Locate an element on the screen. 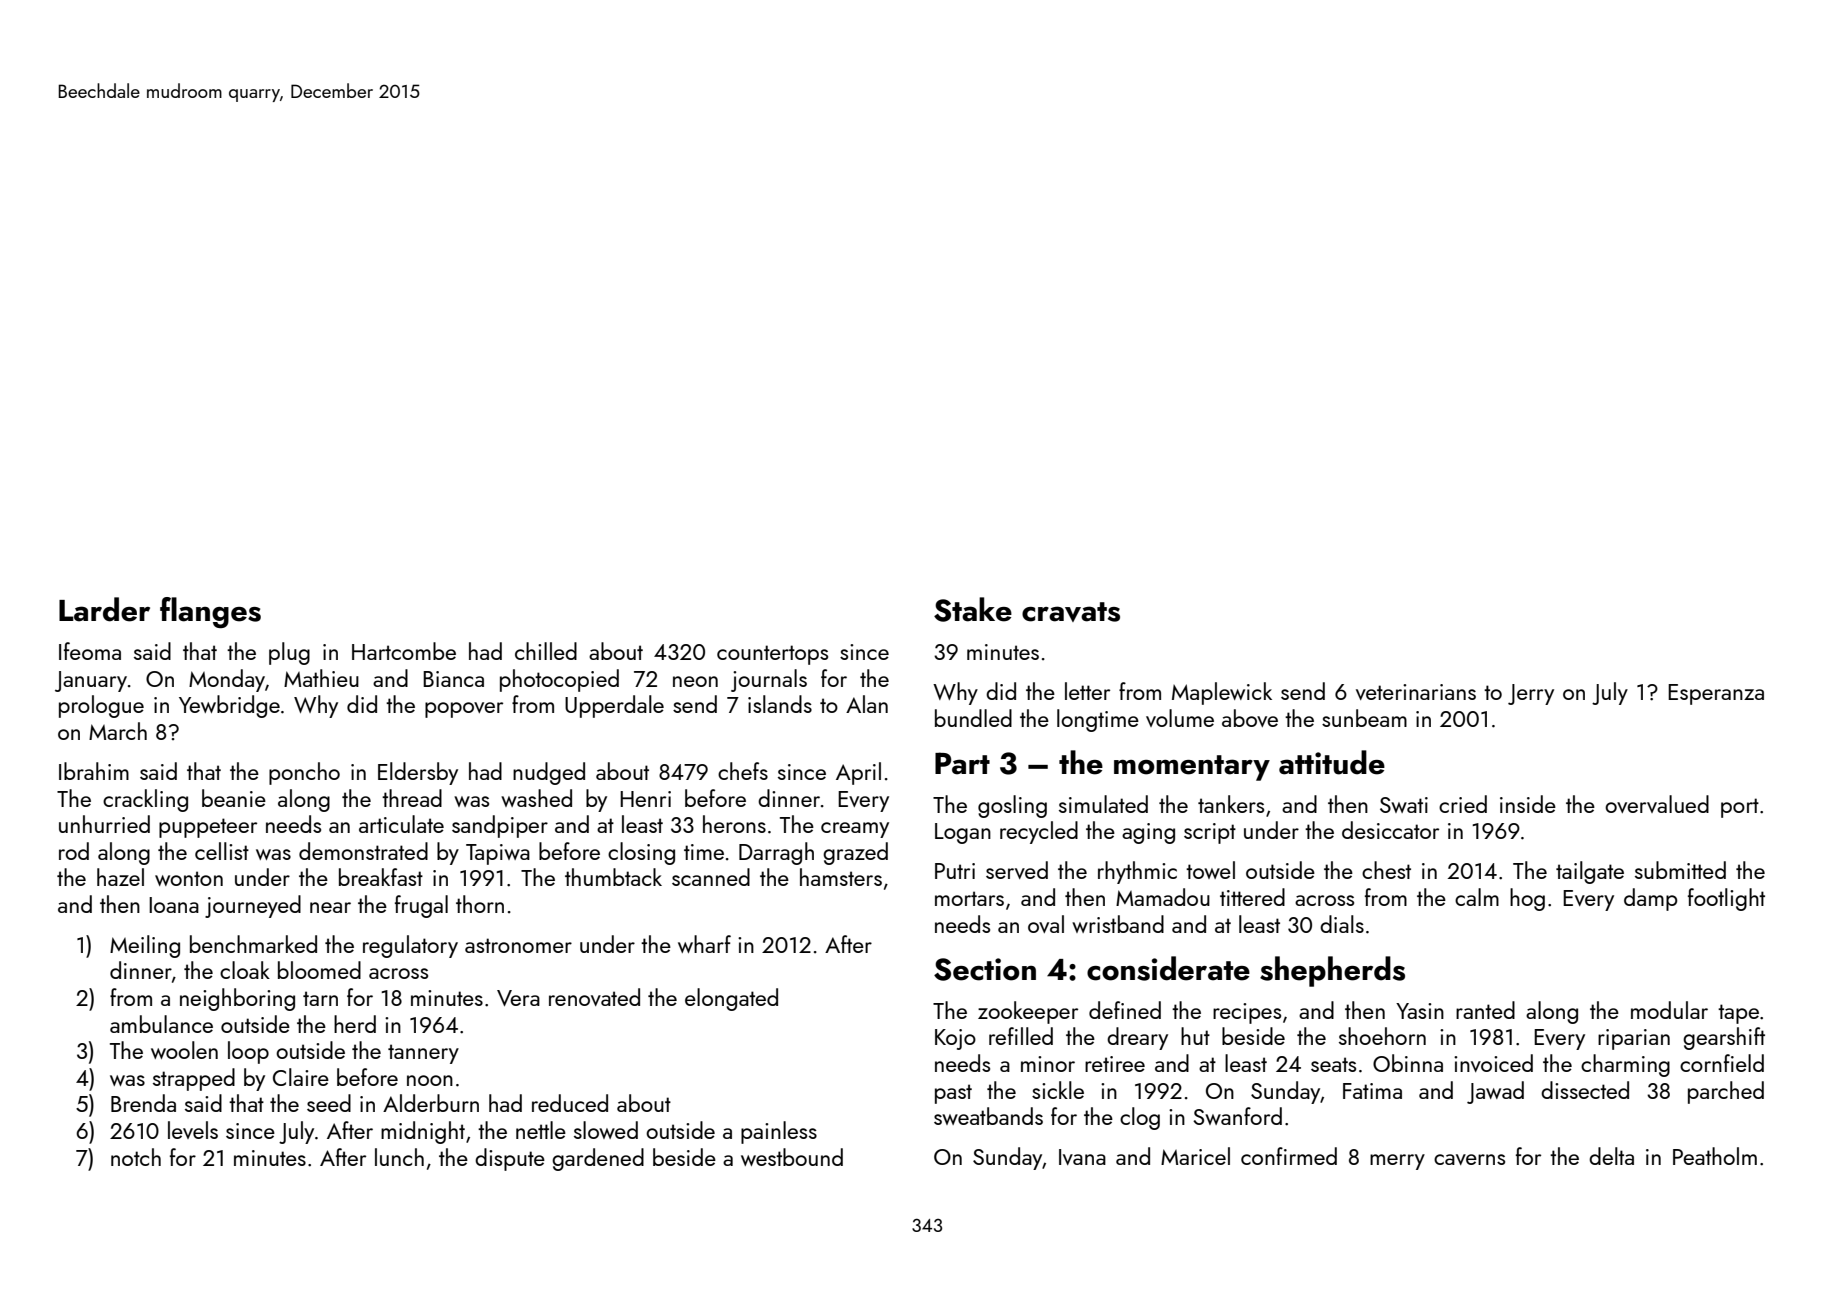  ranted is located at coordinates (1485, 1010).
